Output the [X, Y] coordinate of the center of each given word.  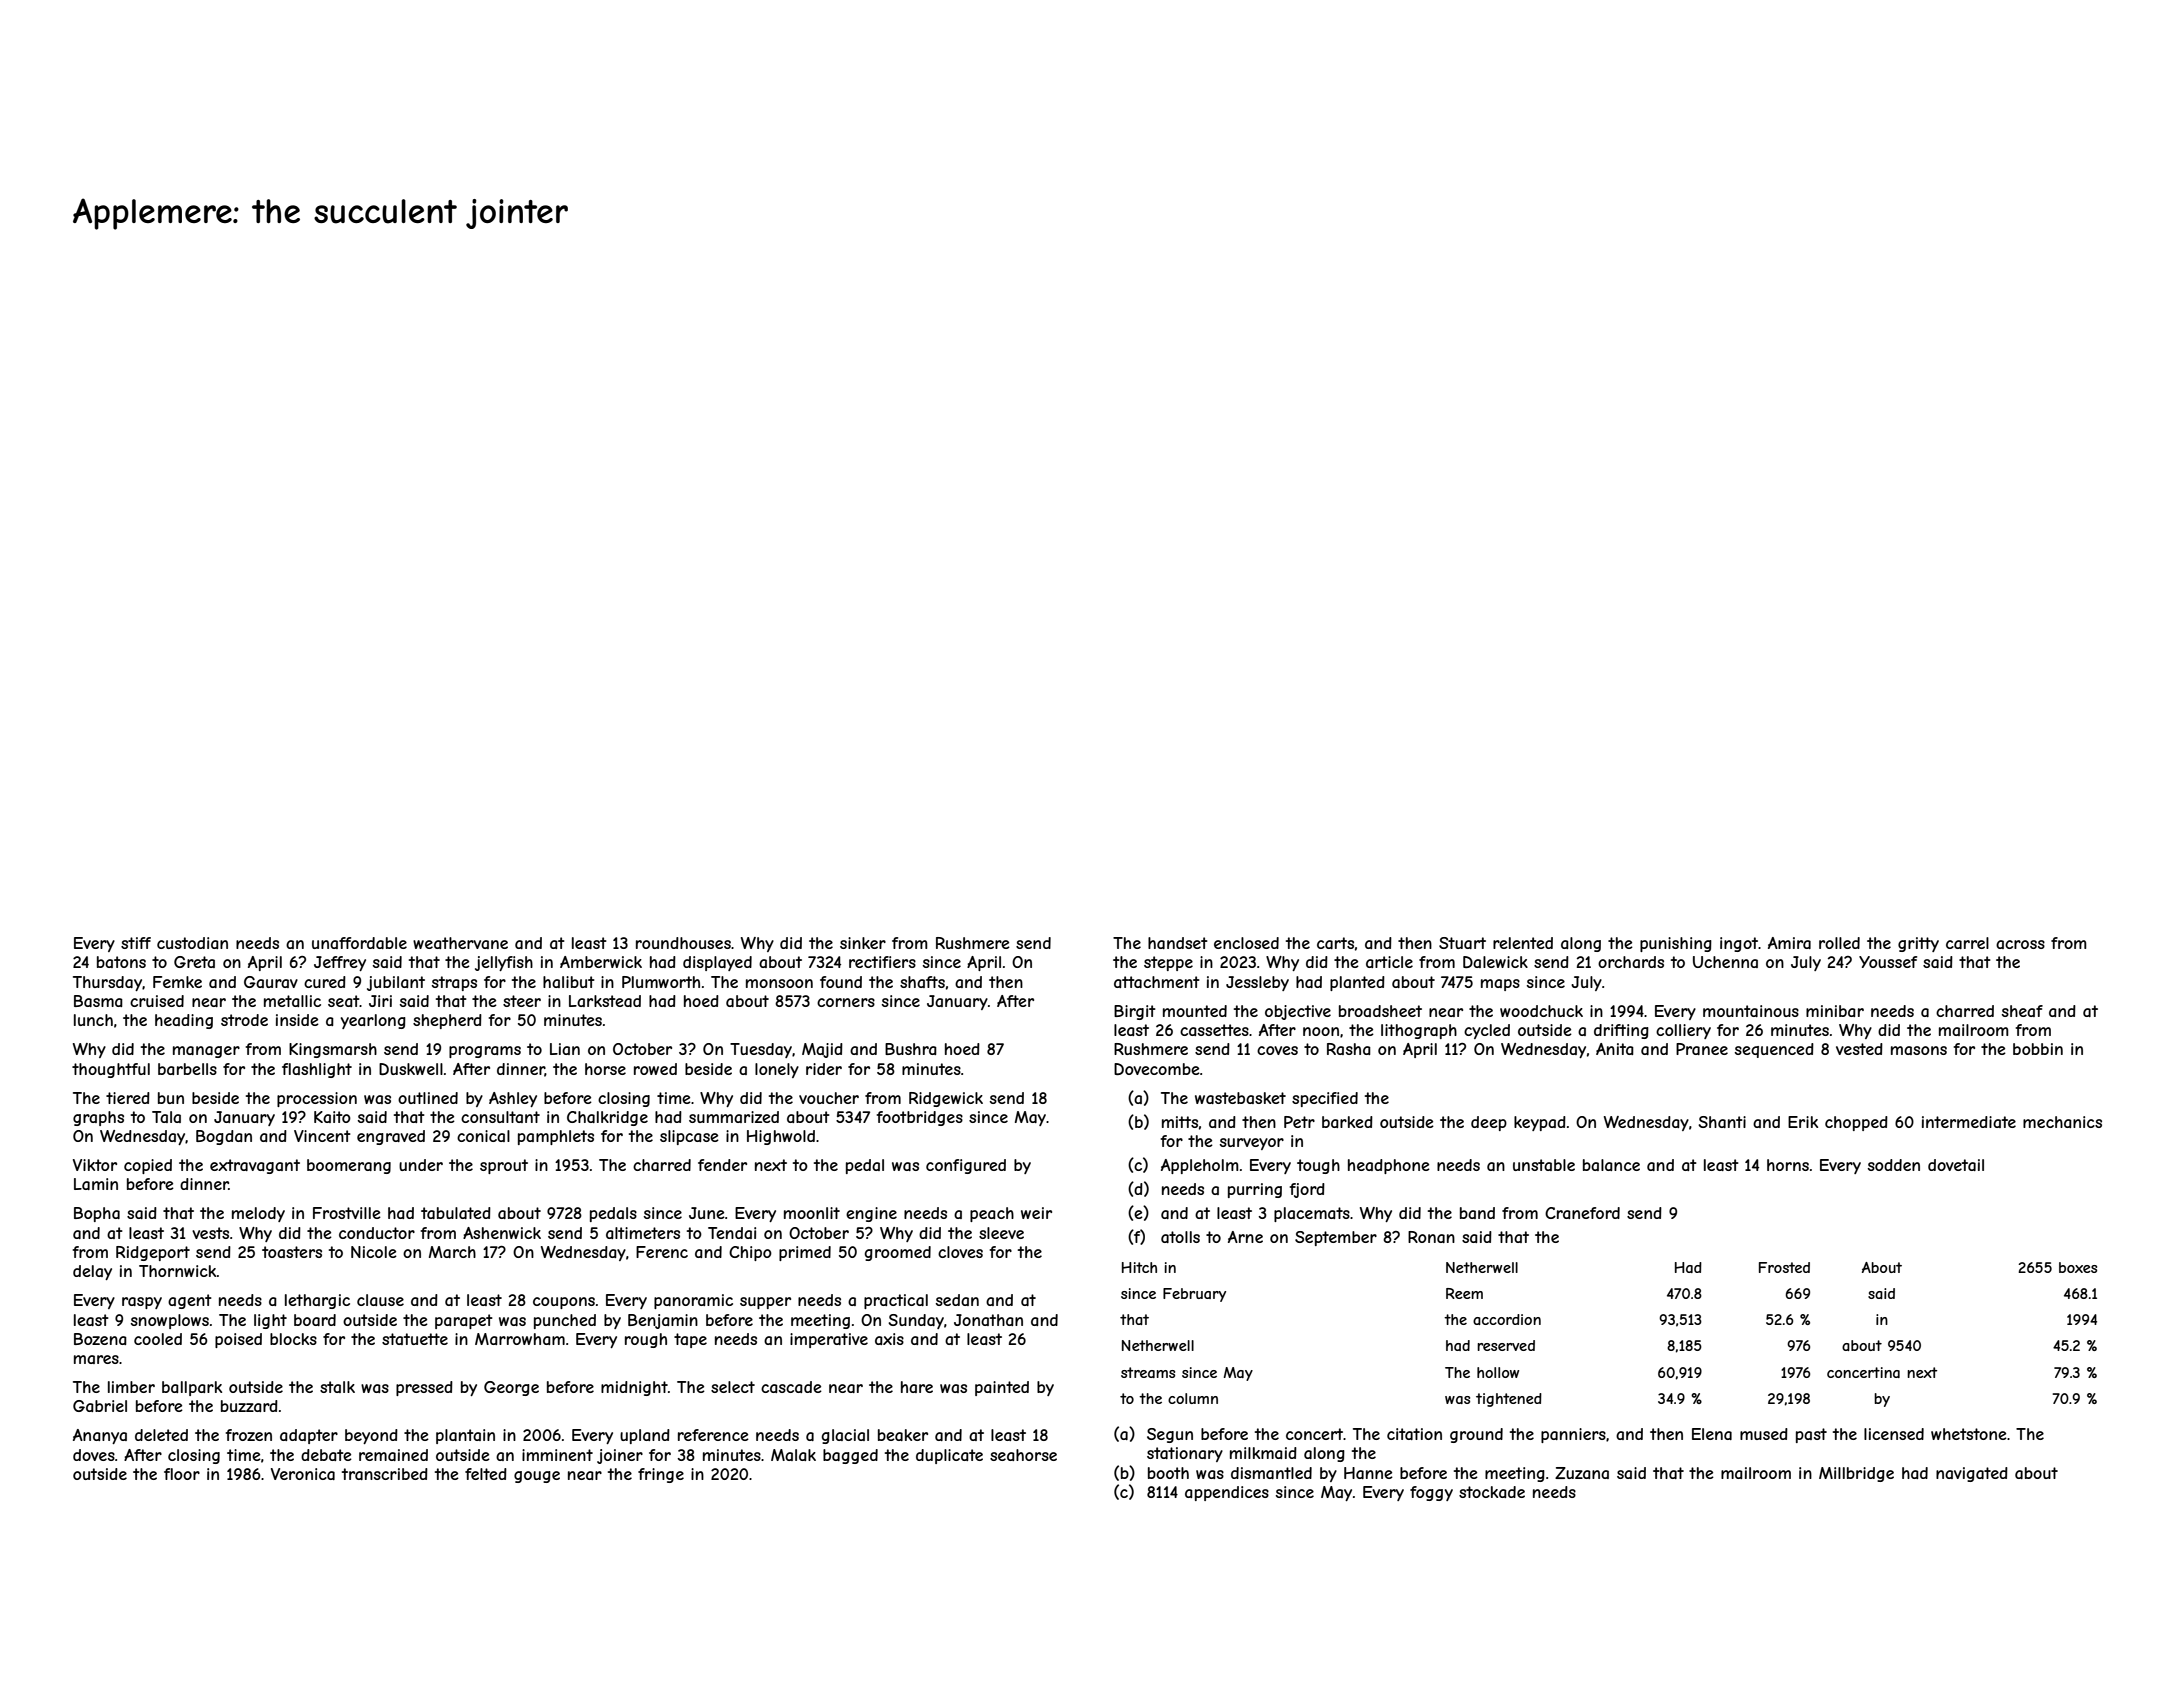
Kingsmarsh [333, 1050]
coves [1277, 1050]
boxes [2078, 1267]
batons [121, 962]
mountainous [1751, 1011]
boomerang [349, 1166]
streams [1148, 1372]
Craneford [1582, 1213]
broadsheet [1380, 1011]
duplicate [949, 1456]
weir [1036, 1213]
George [511, 1388]
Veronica [303, 1474]
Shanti [1722, 1122]
